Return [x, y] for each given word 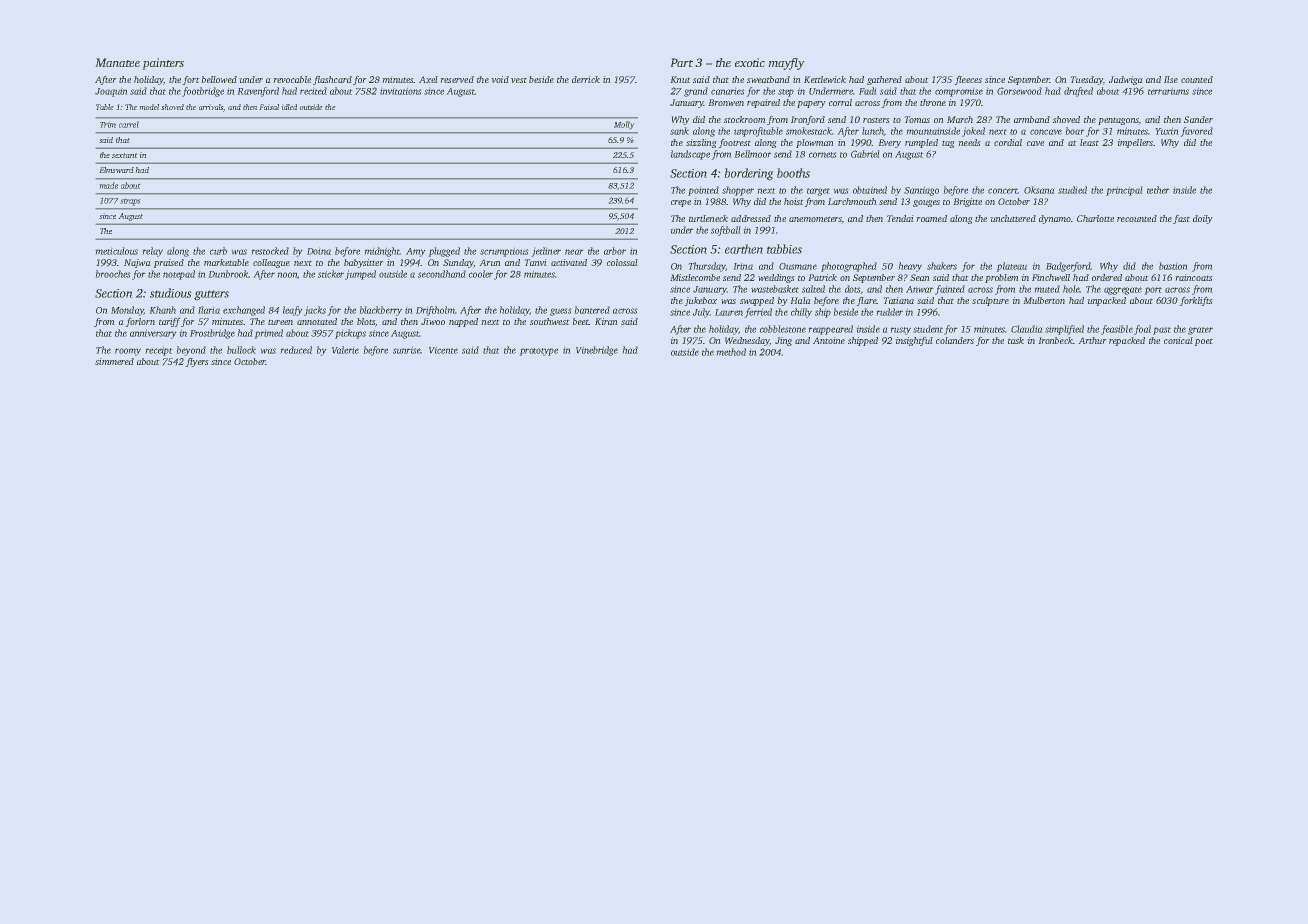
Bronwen [726, 102]
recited [313, 91]
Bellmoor [753, 154]
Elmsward [116, 170]
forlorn [140, 322]
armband [1032, 119]
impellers [1135, 143]
